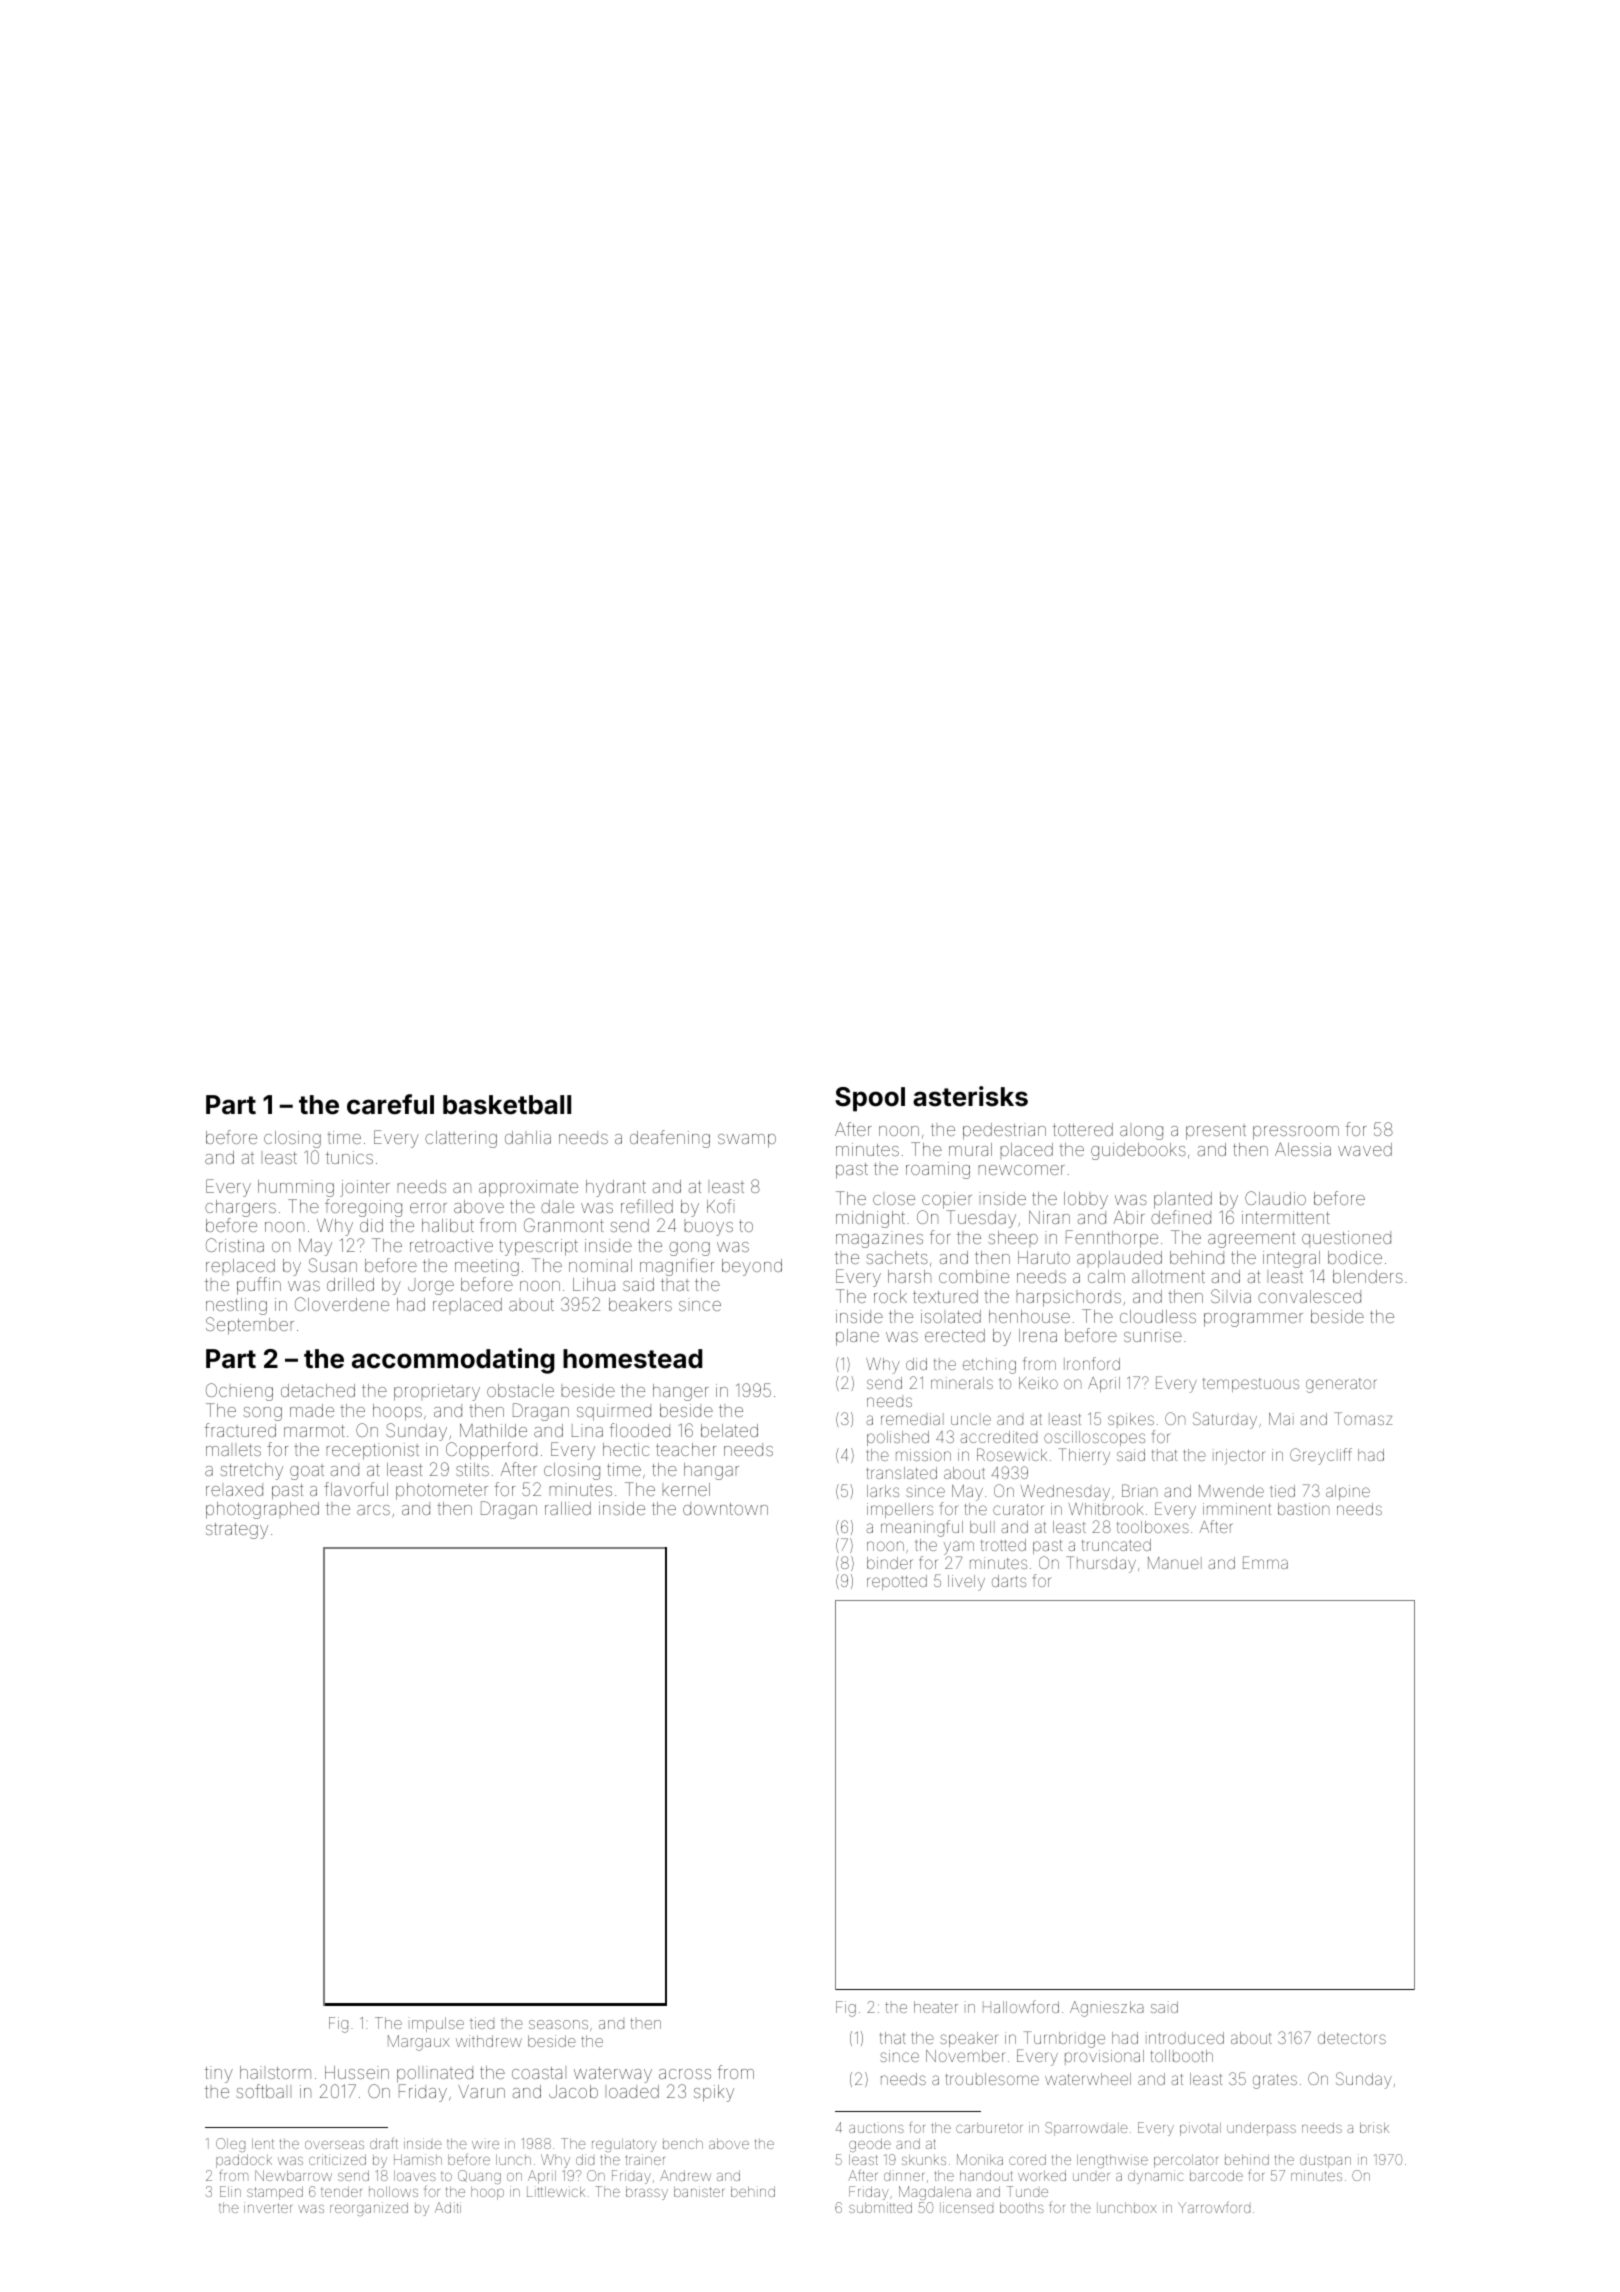 Image resolution: width=1620 pixels, height=2292 pixels. I want to click on arcs, so click(373, 1510).
